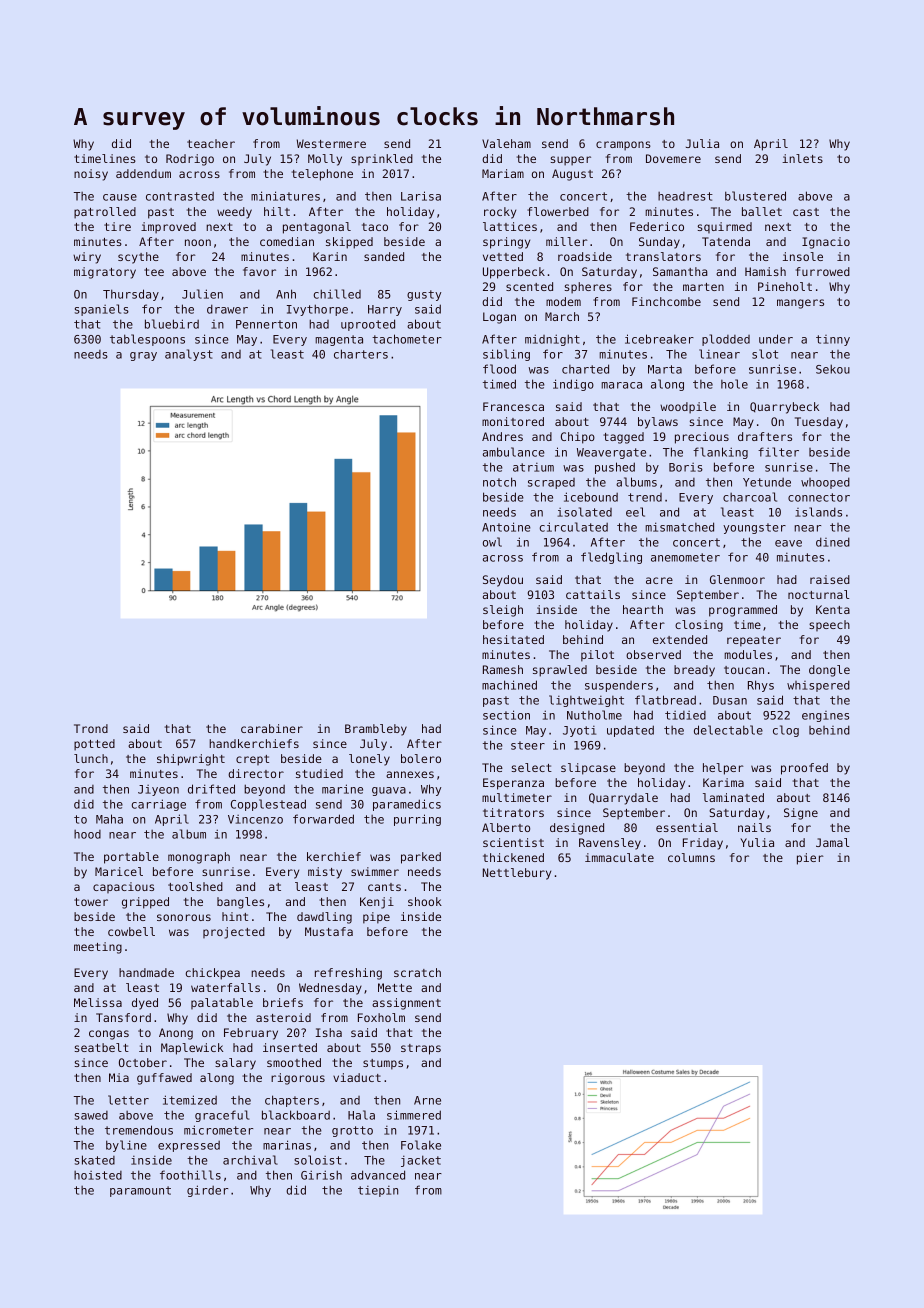  I want to click on sanded, so click(384, 256).
